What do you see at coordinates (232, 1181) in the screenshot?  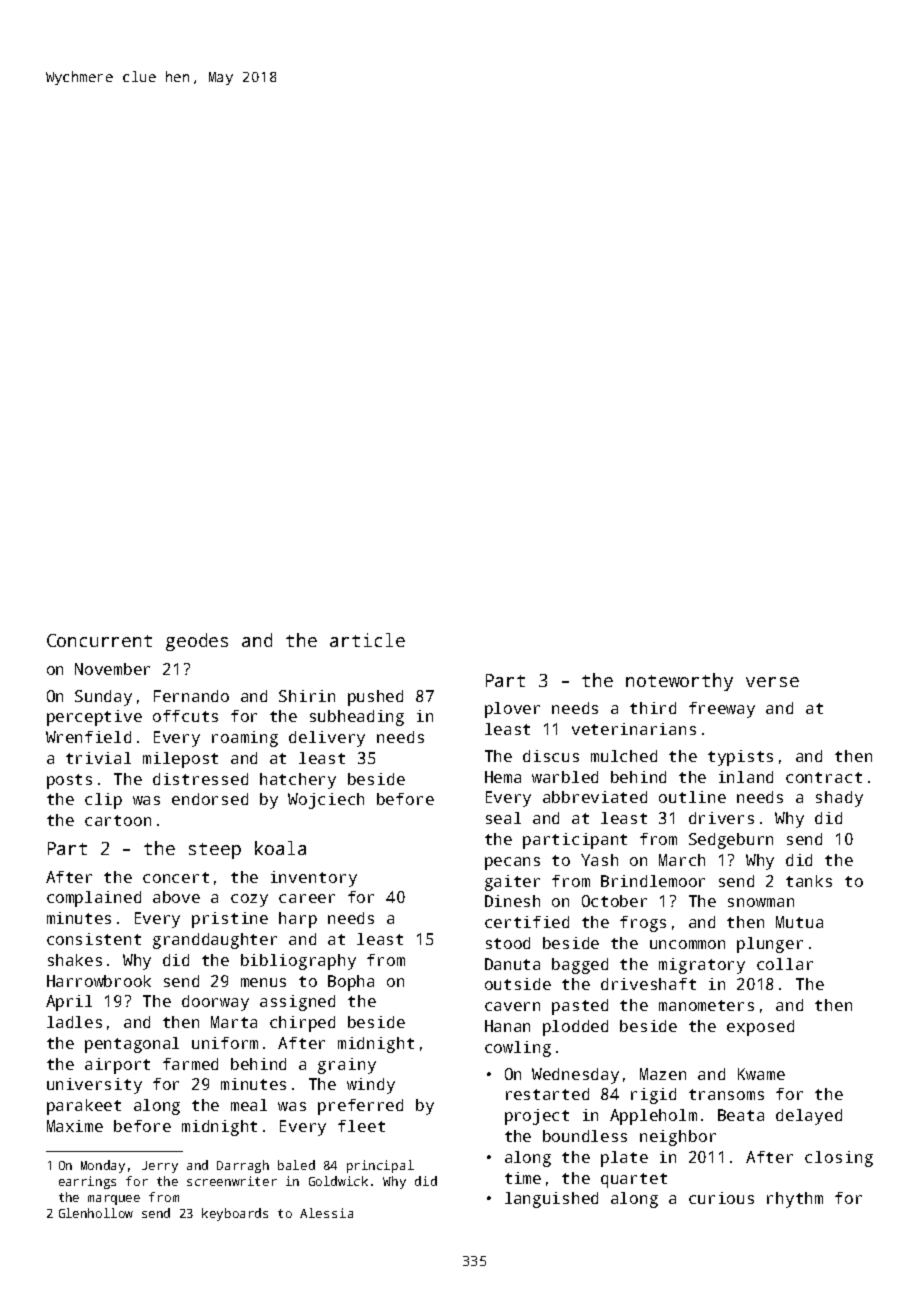 I see `screenwriter` at bounding box center [232, 1181].
